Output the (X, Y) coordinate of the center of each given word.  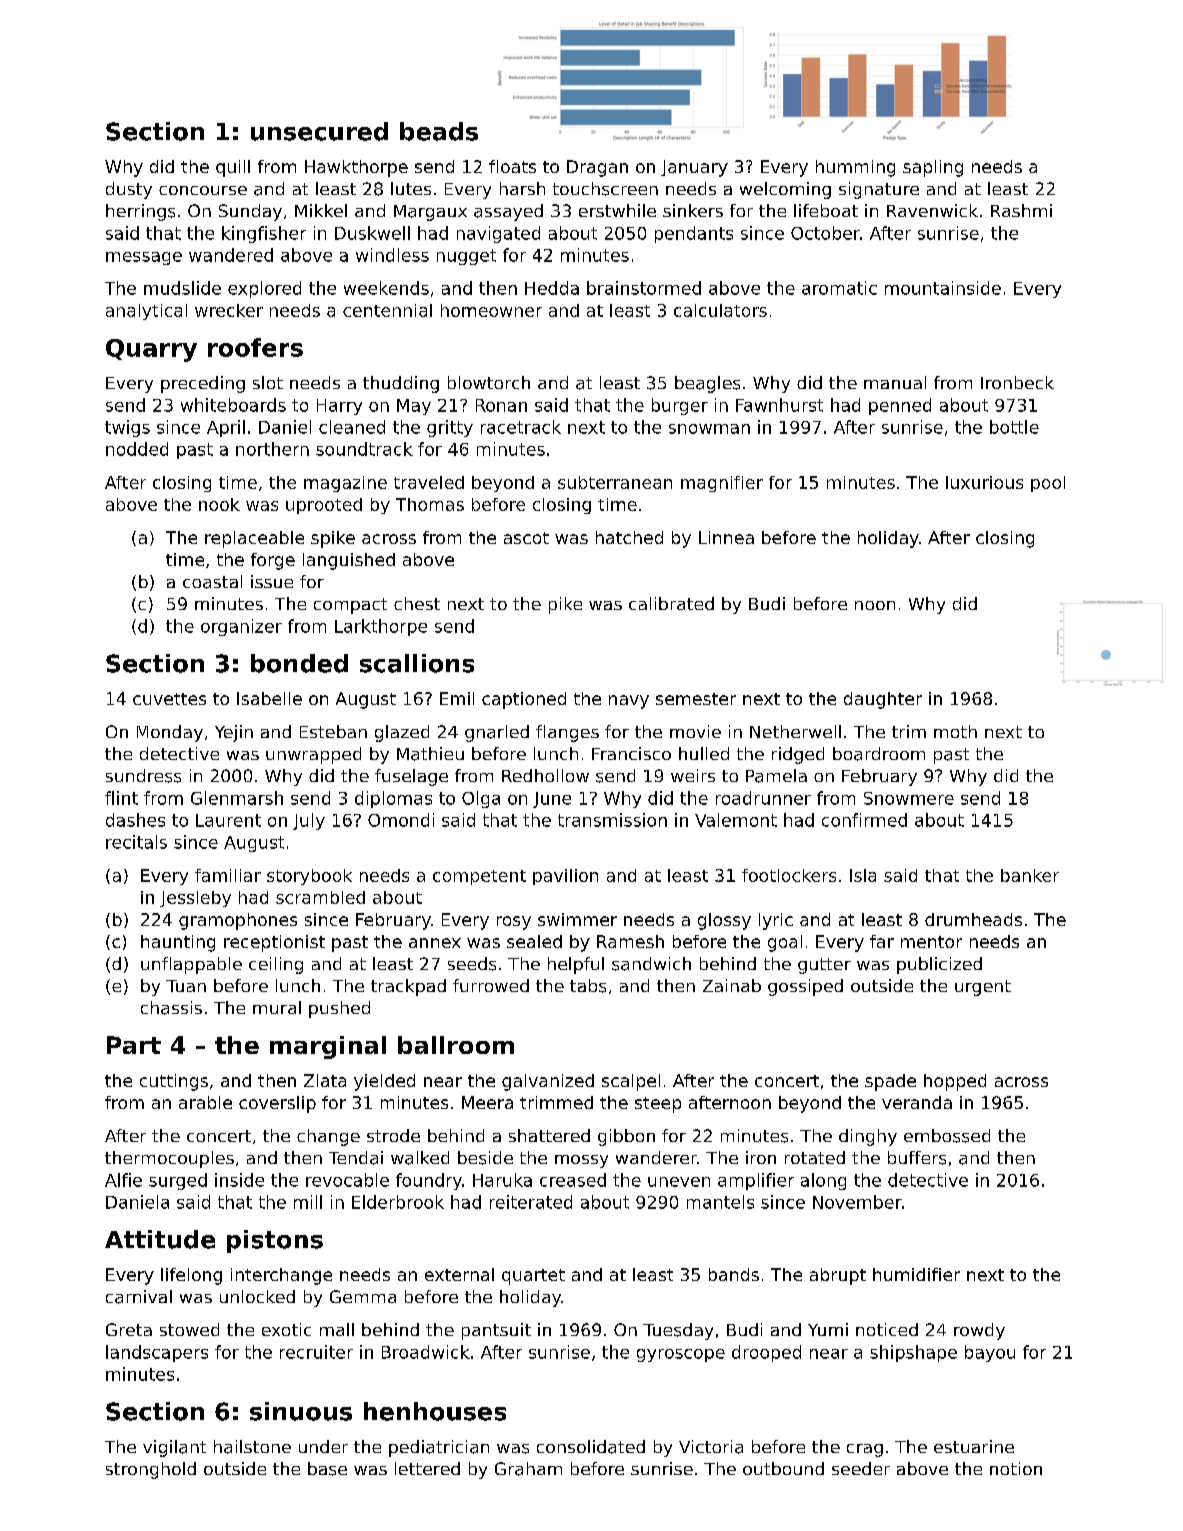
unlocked (257, 1296)
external (459, 1274)
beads (439, 131)
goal (785, 943)
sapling (933, 168)
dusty (129, 190)
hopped (955, 1082)
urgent (983, 988)
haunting (178, 943)
